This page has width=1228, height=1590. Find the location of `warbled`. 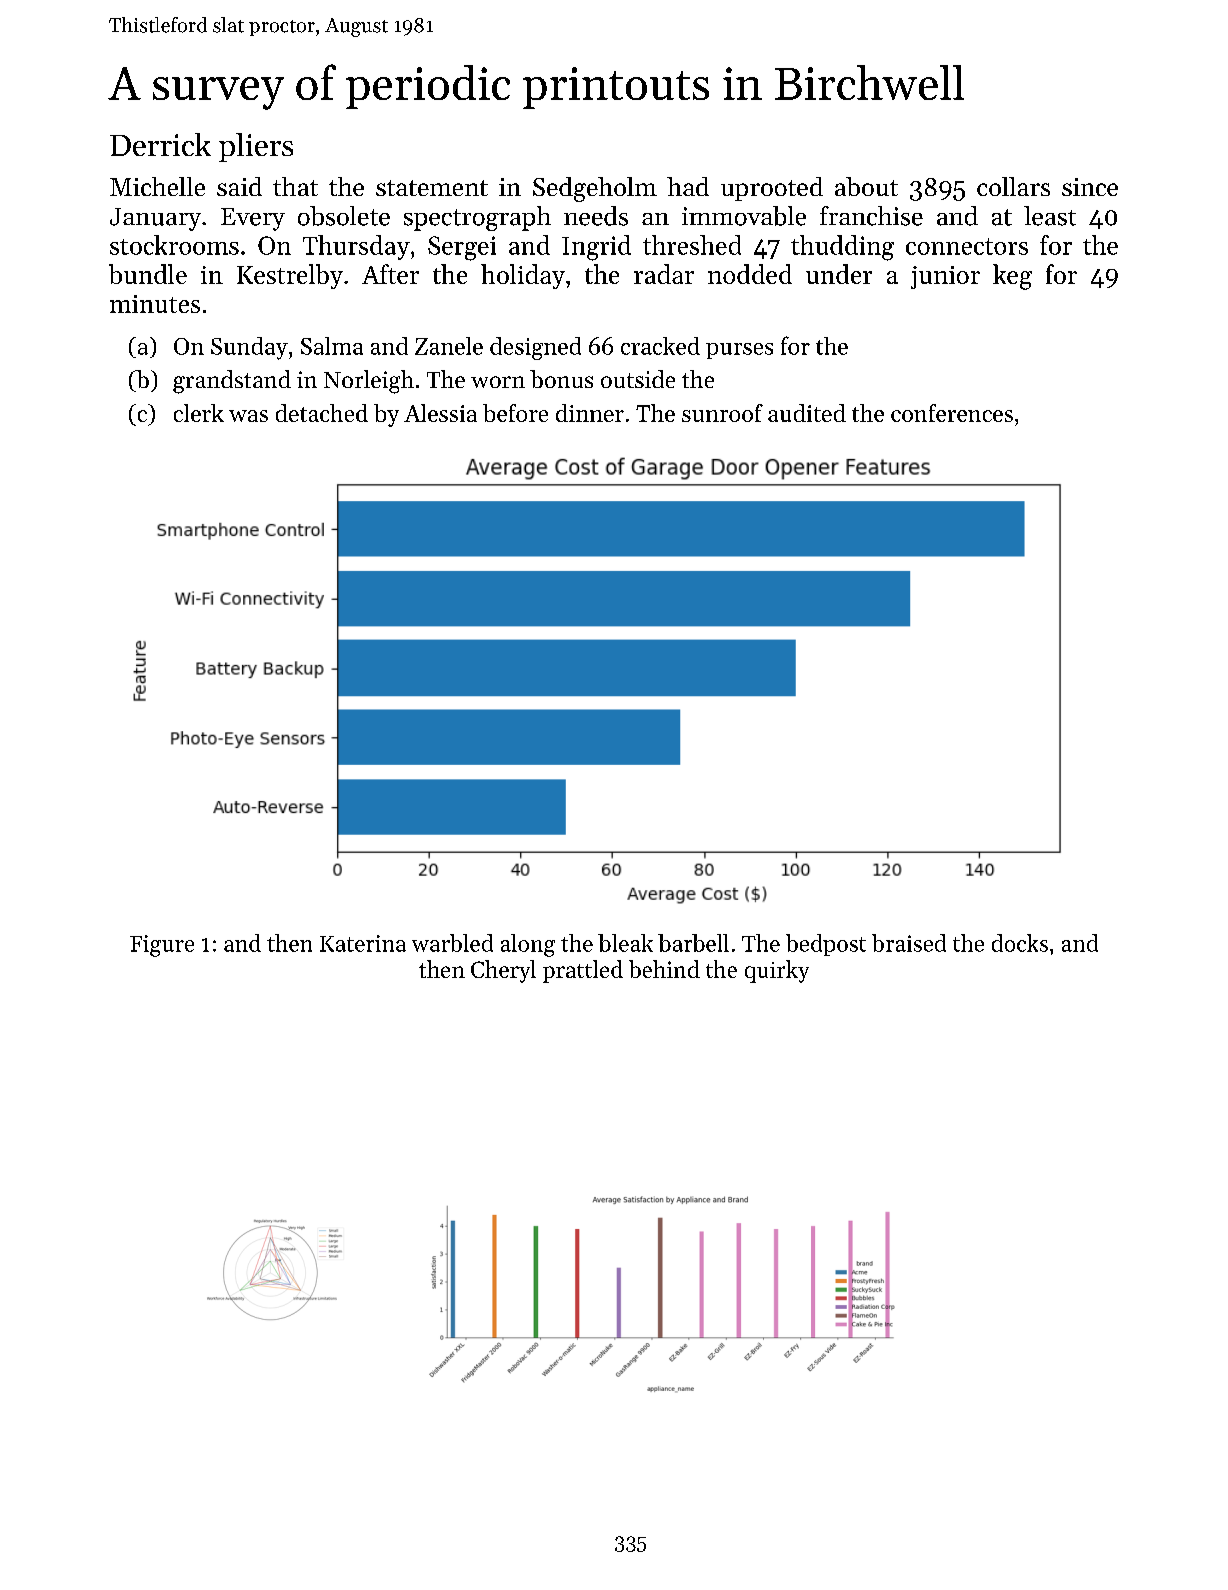

warbled is located at coordinates (452, 943).
